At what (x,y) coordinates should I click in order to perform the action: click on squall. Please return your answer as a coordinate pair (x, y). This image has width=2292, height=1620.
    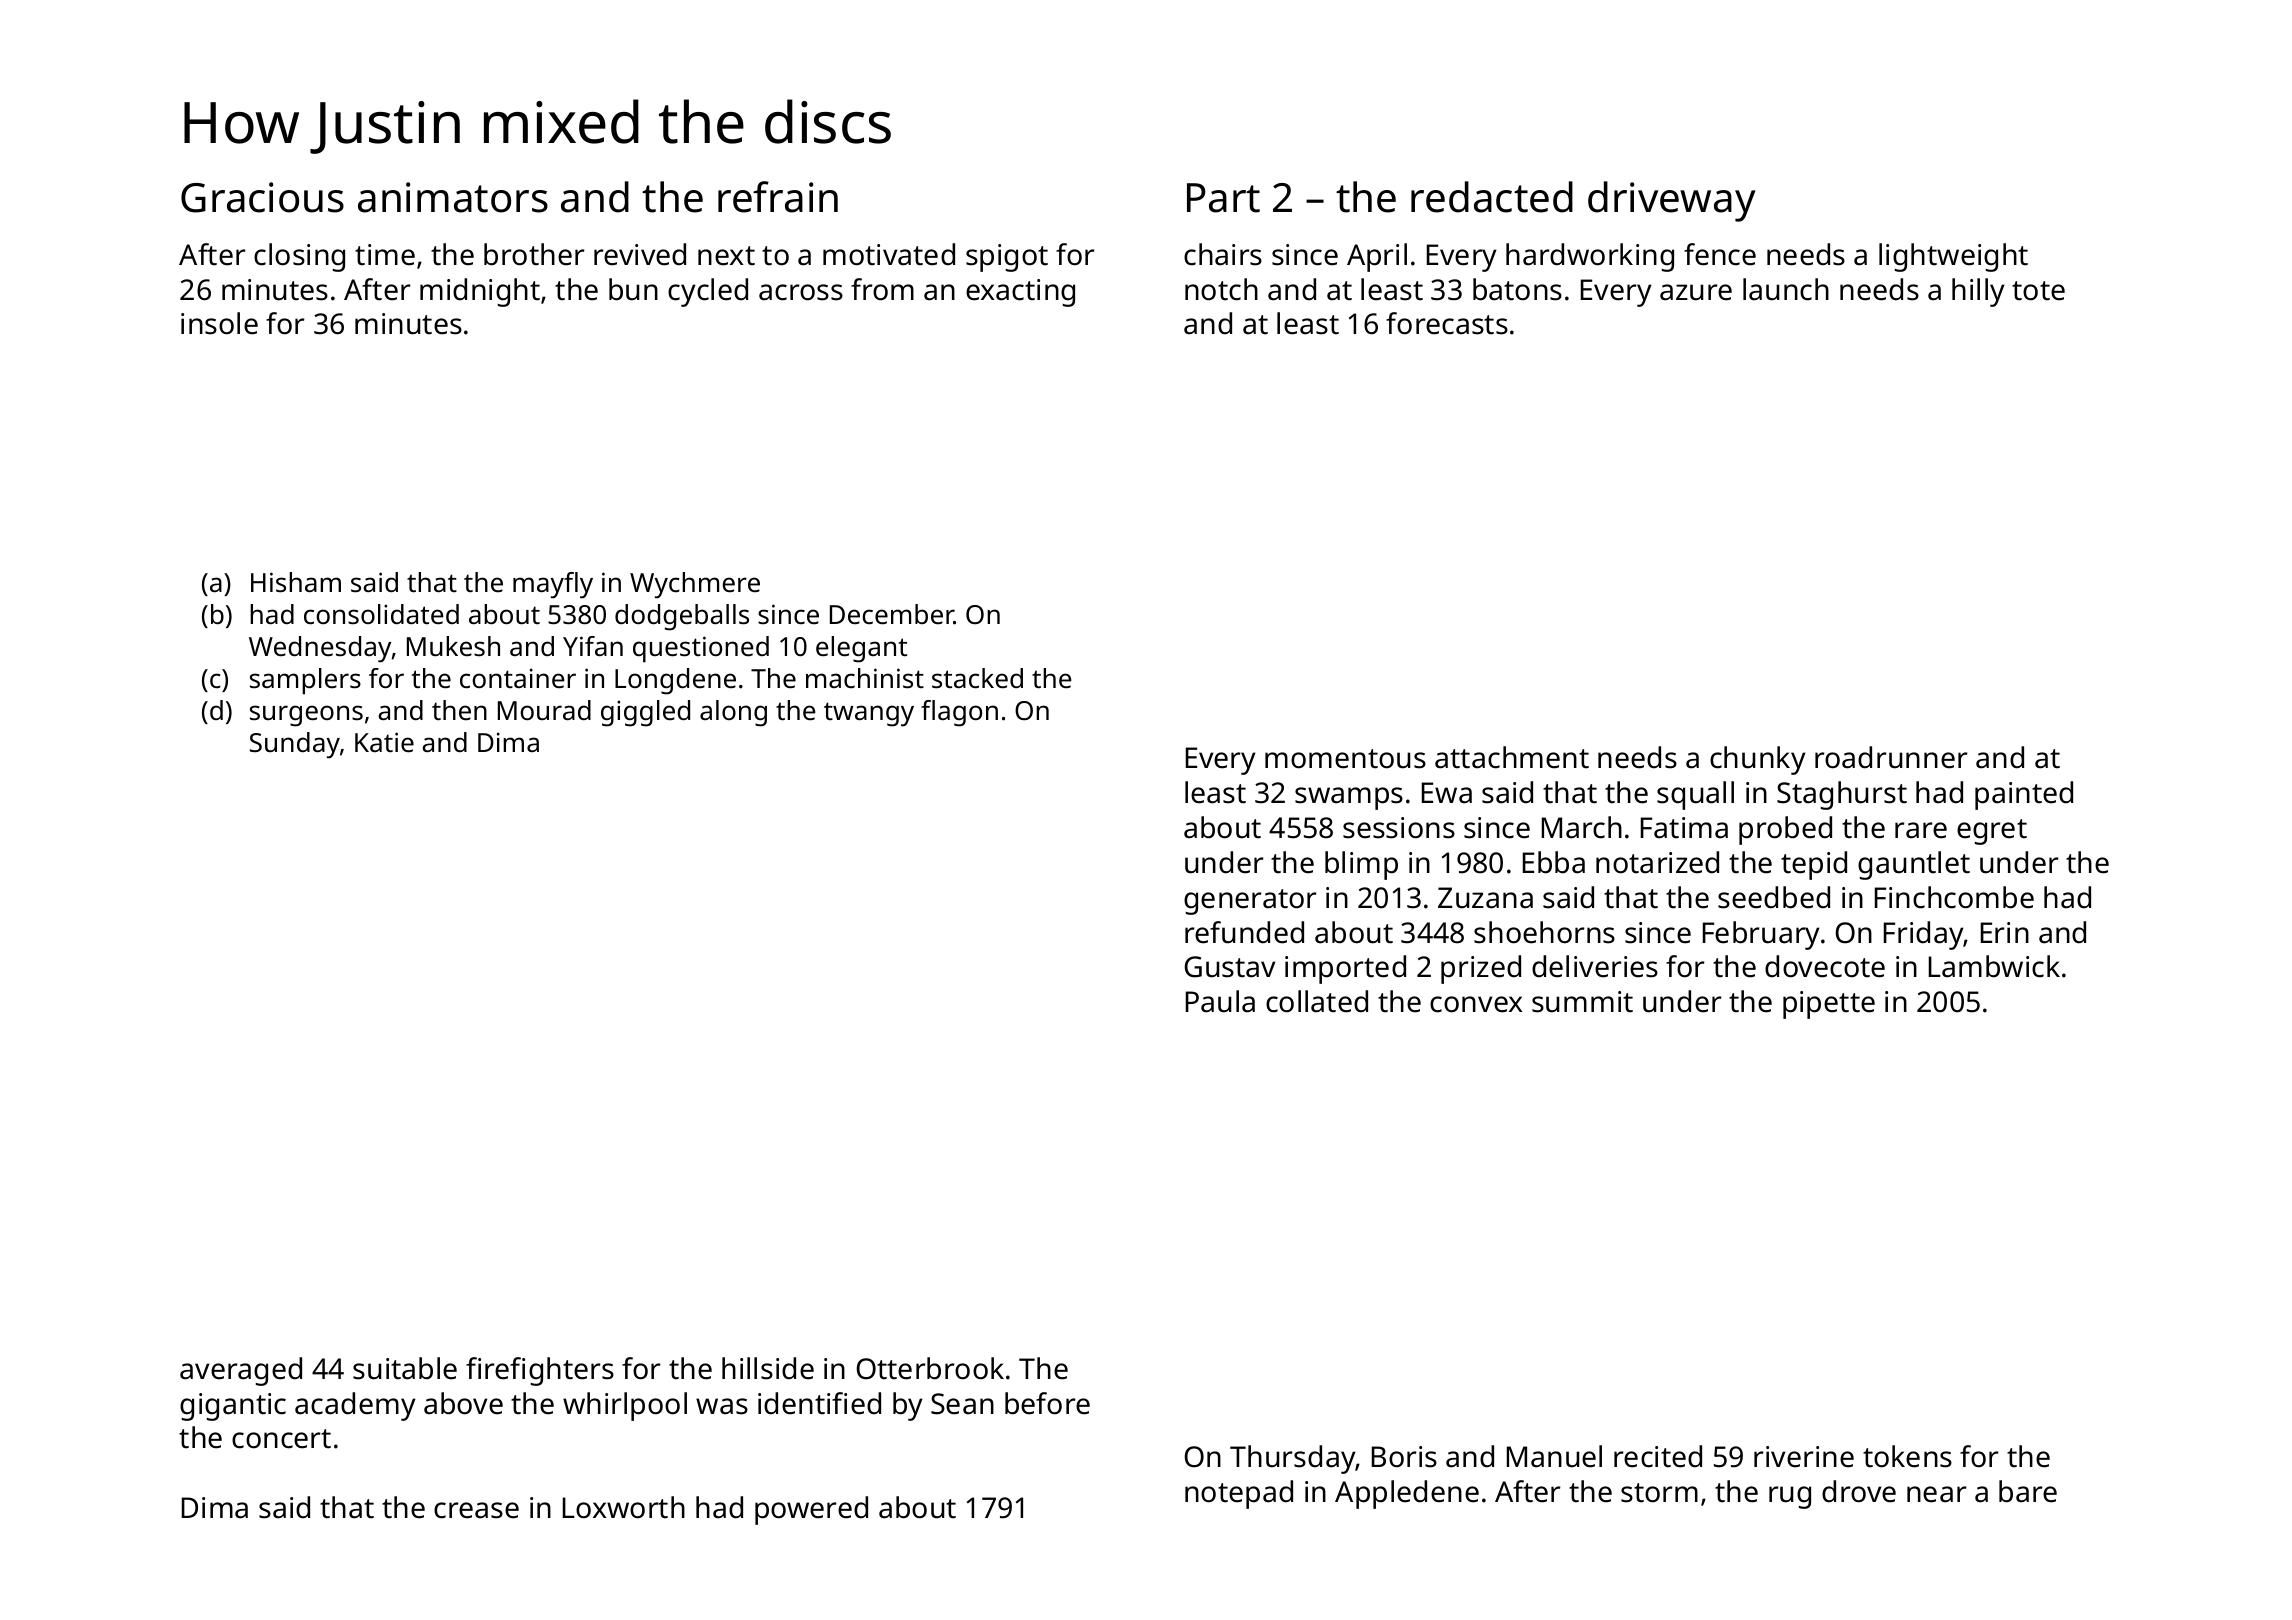
    Looking at the image, I should click on (1695, 795).
